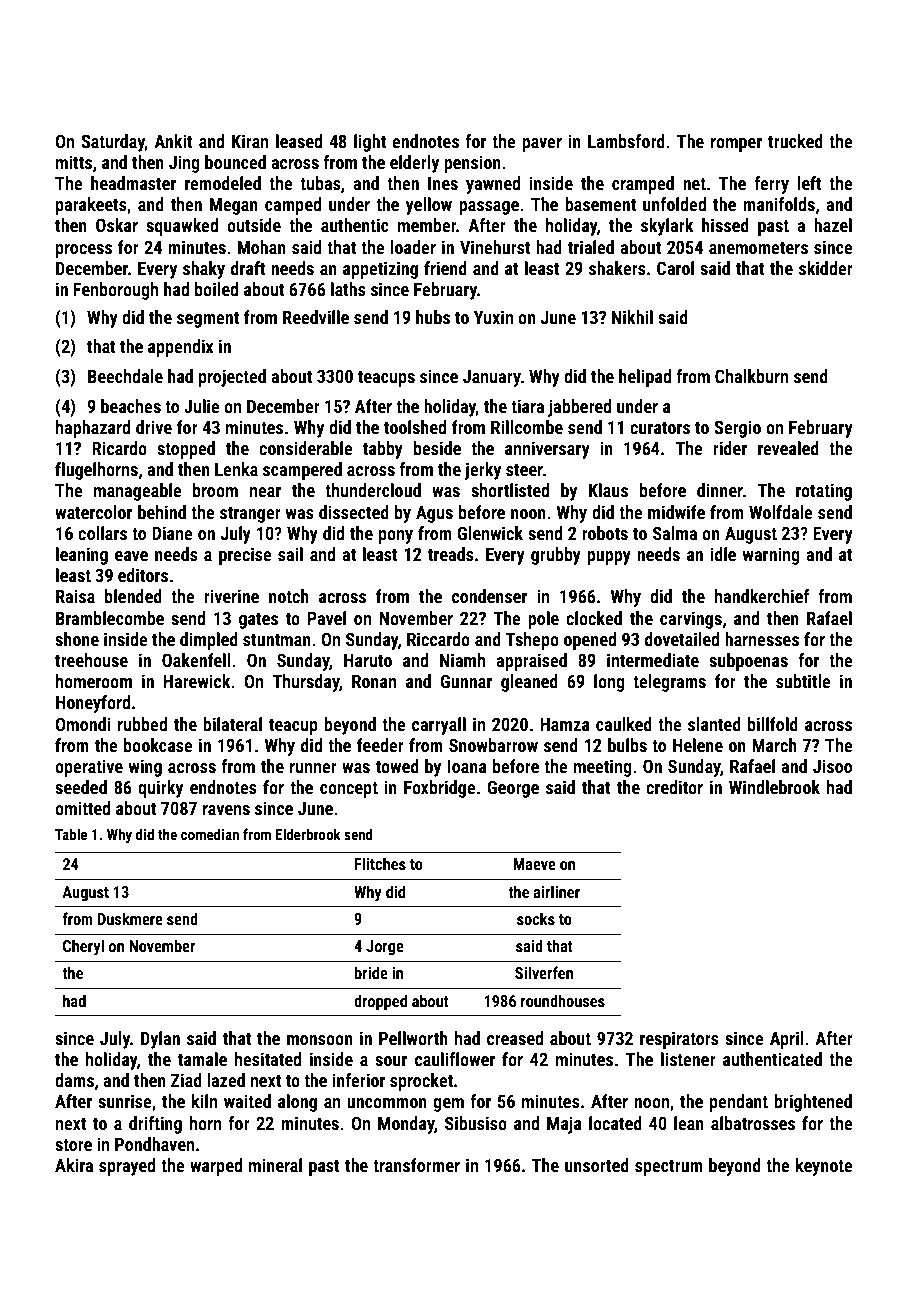  Describe the element at coordinates (84, 251) in the page. I see `process` at that location.
